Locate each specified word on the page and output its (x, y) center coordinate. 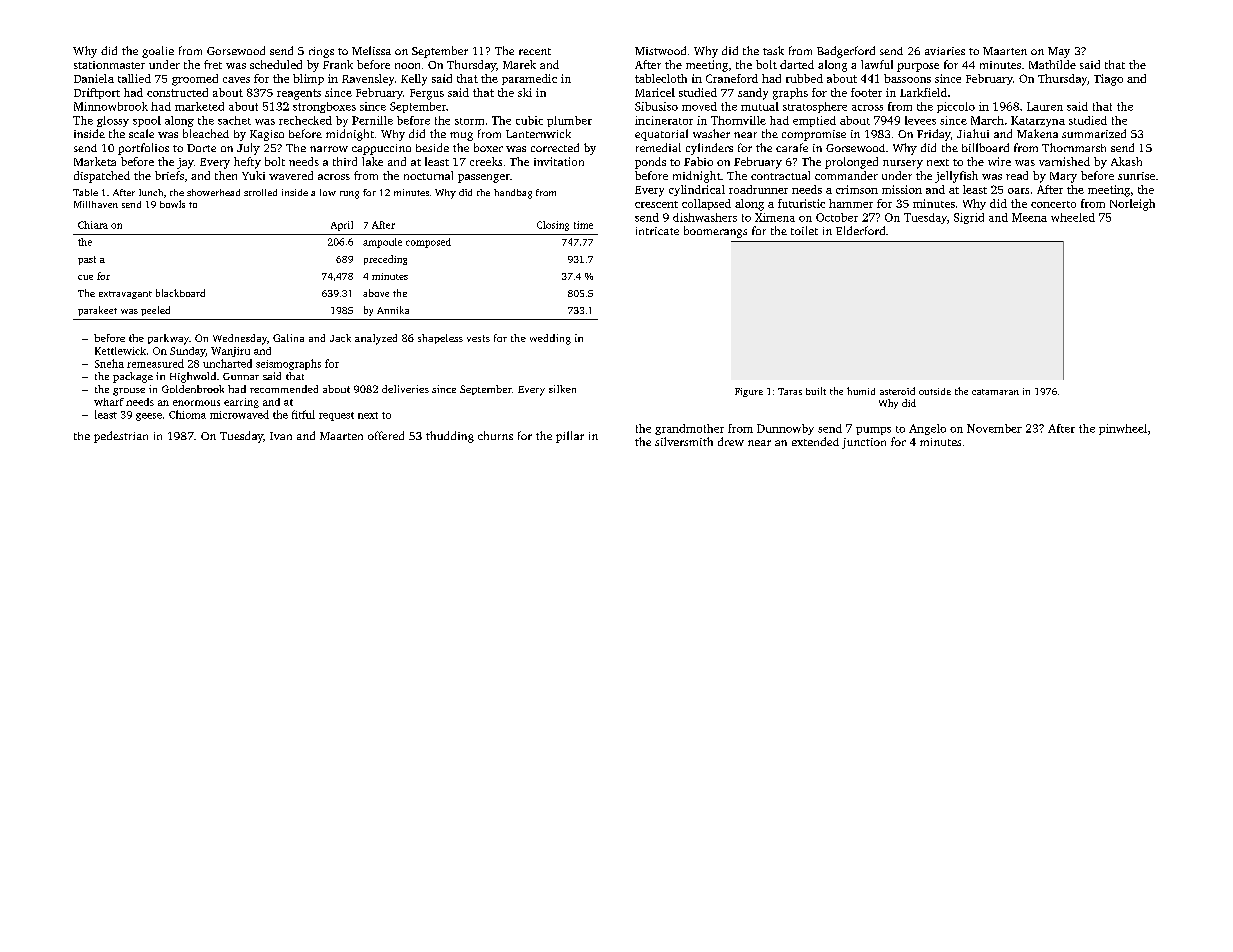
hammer (851, 203)
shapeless (440, 339)
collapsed (706, 204)
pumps (873, 431)
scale (141, 133)
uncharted (227, 363)
